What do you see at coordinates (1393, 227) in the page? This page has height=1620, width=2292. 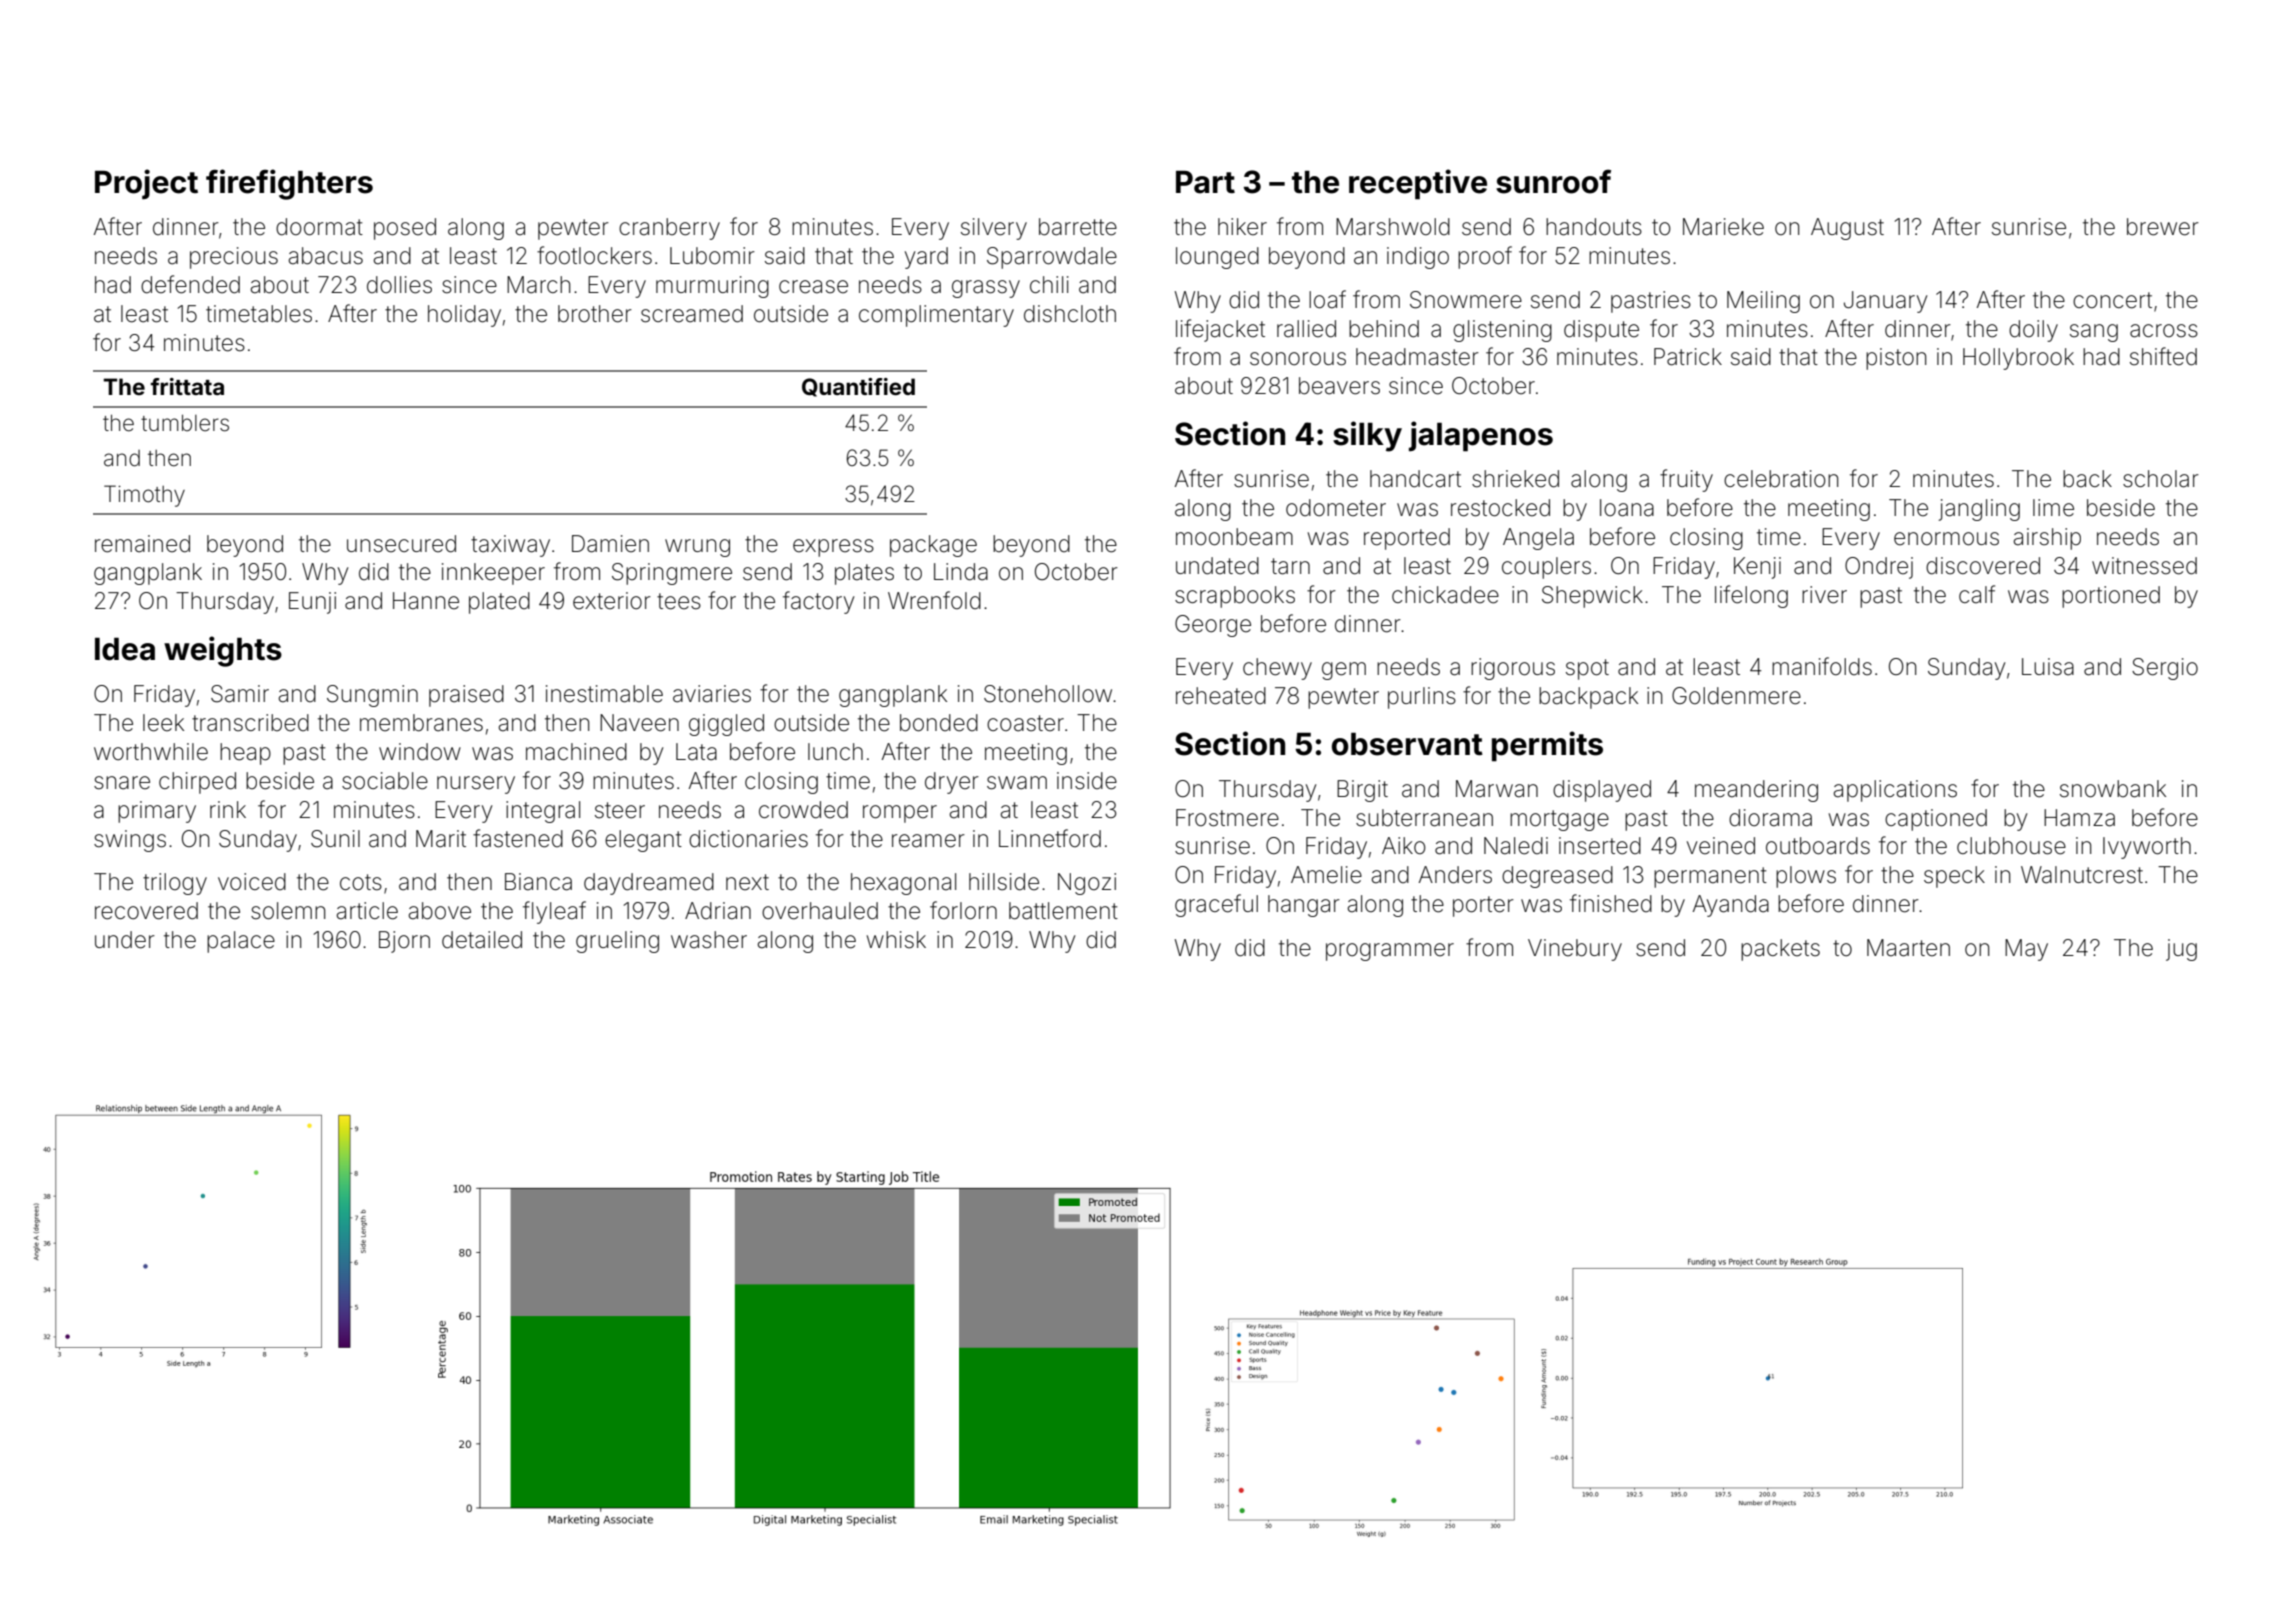 I see `Marshwold` at bounding box center [1393, 227].
